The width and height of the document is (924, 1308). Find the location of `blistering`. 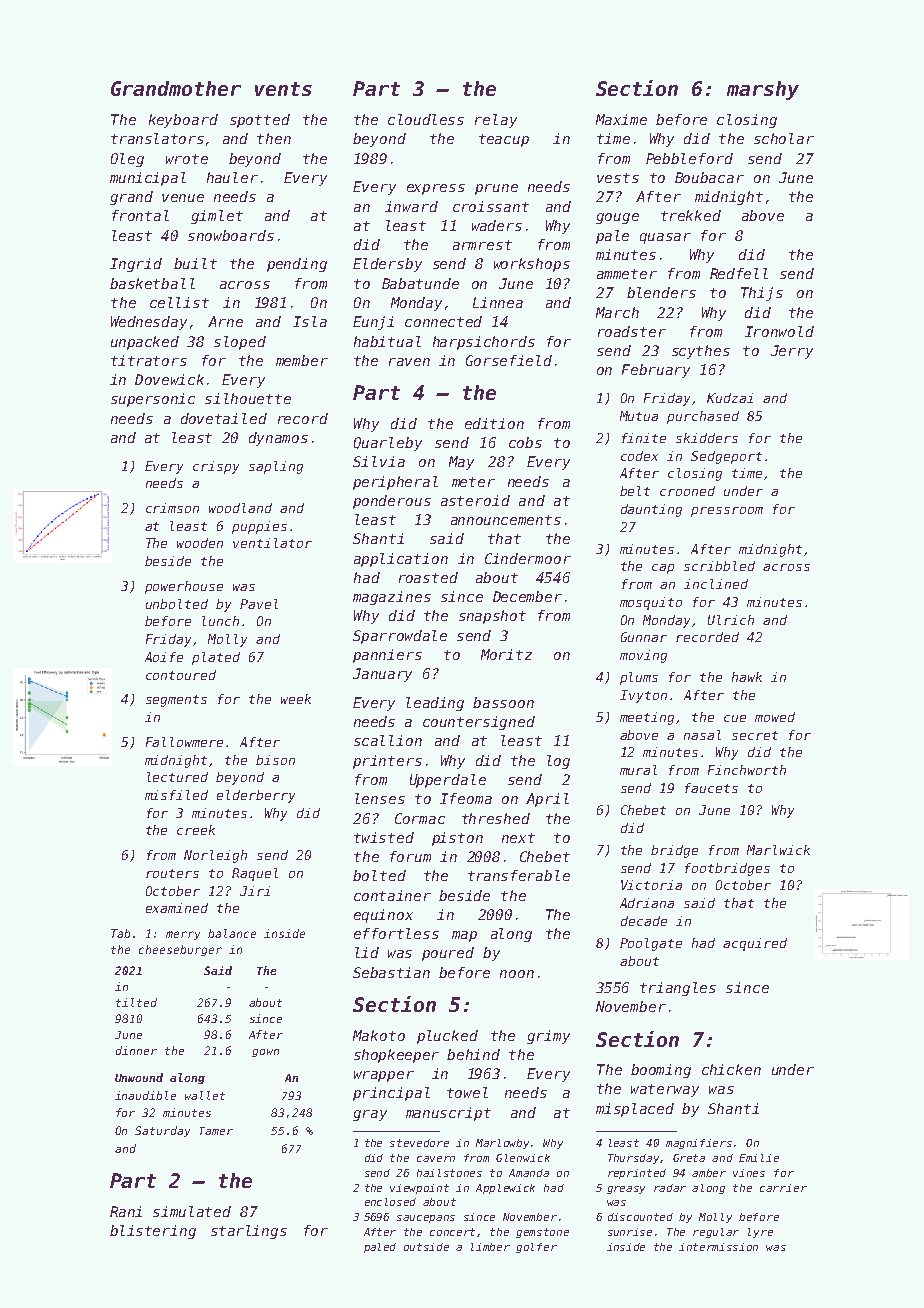

blistering is located at coordinates (153, 1232).
